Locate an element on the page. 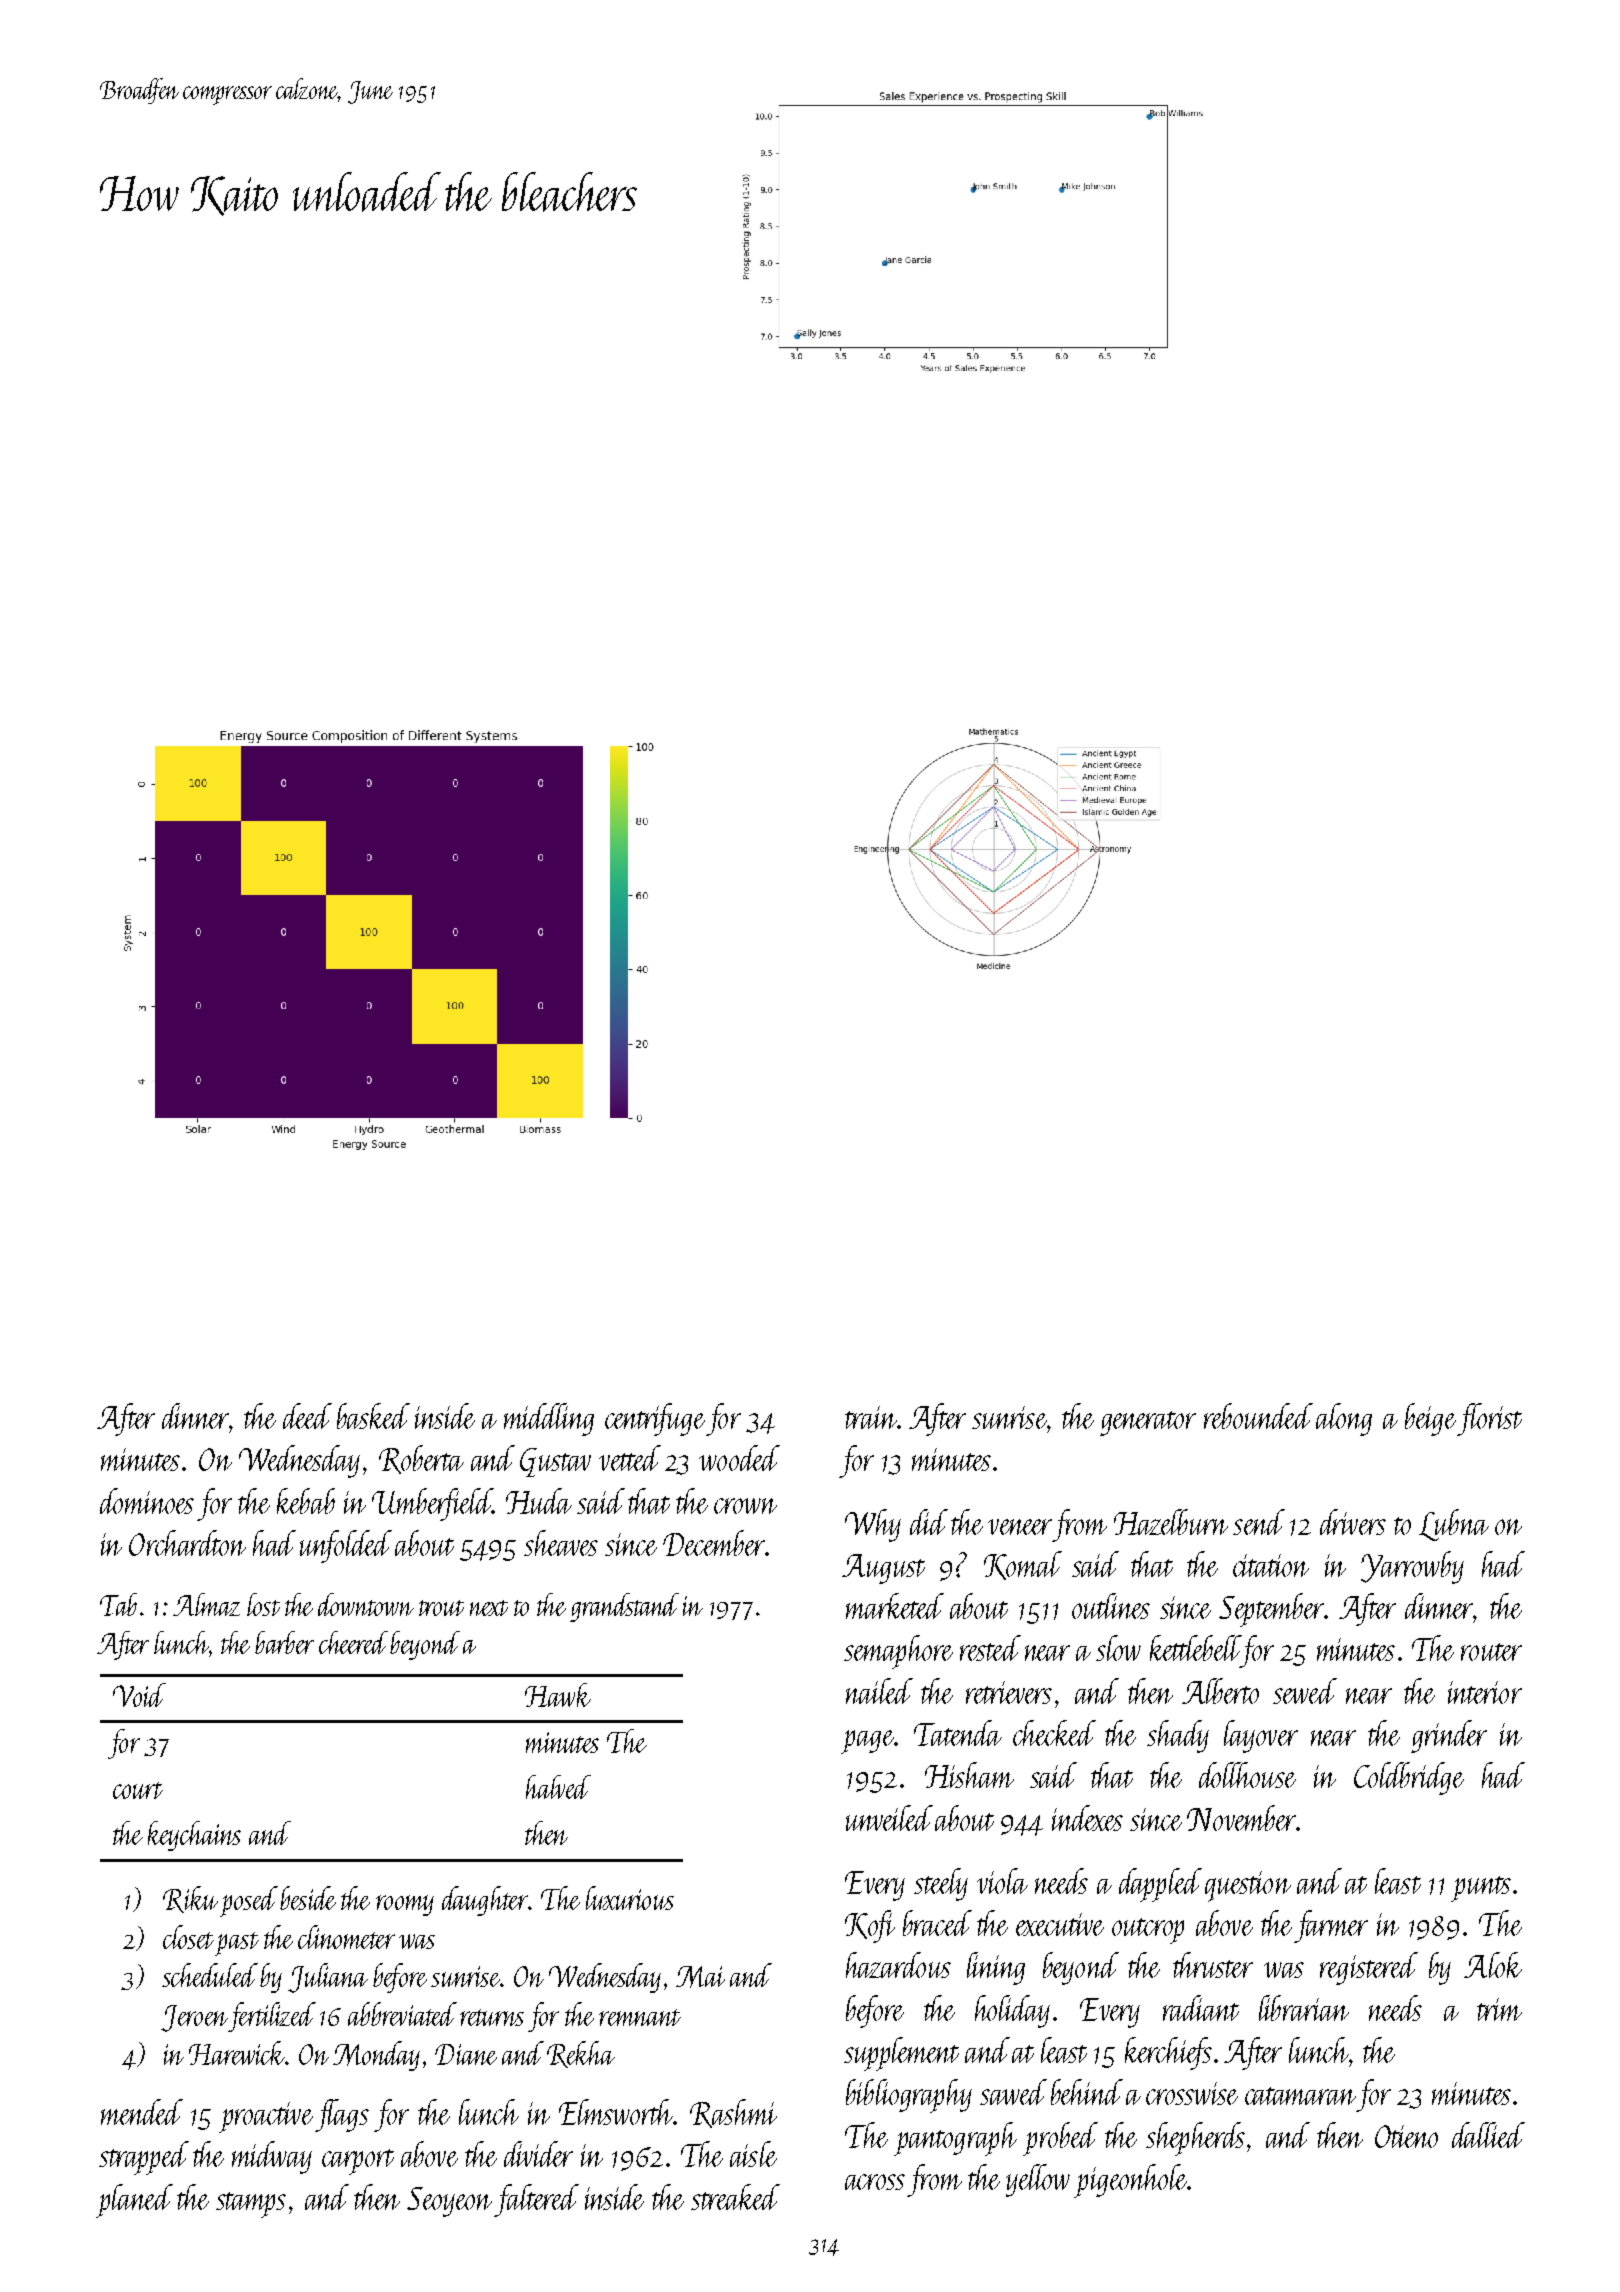 The width and height of the page is (1620, 2292). flags is located at coordinates (342, 2115).
